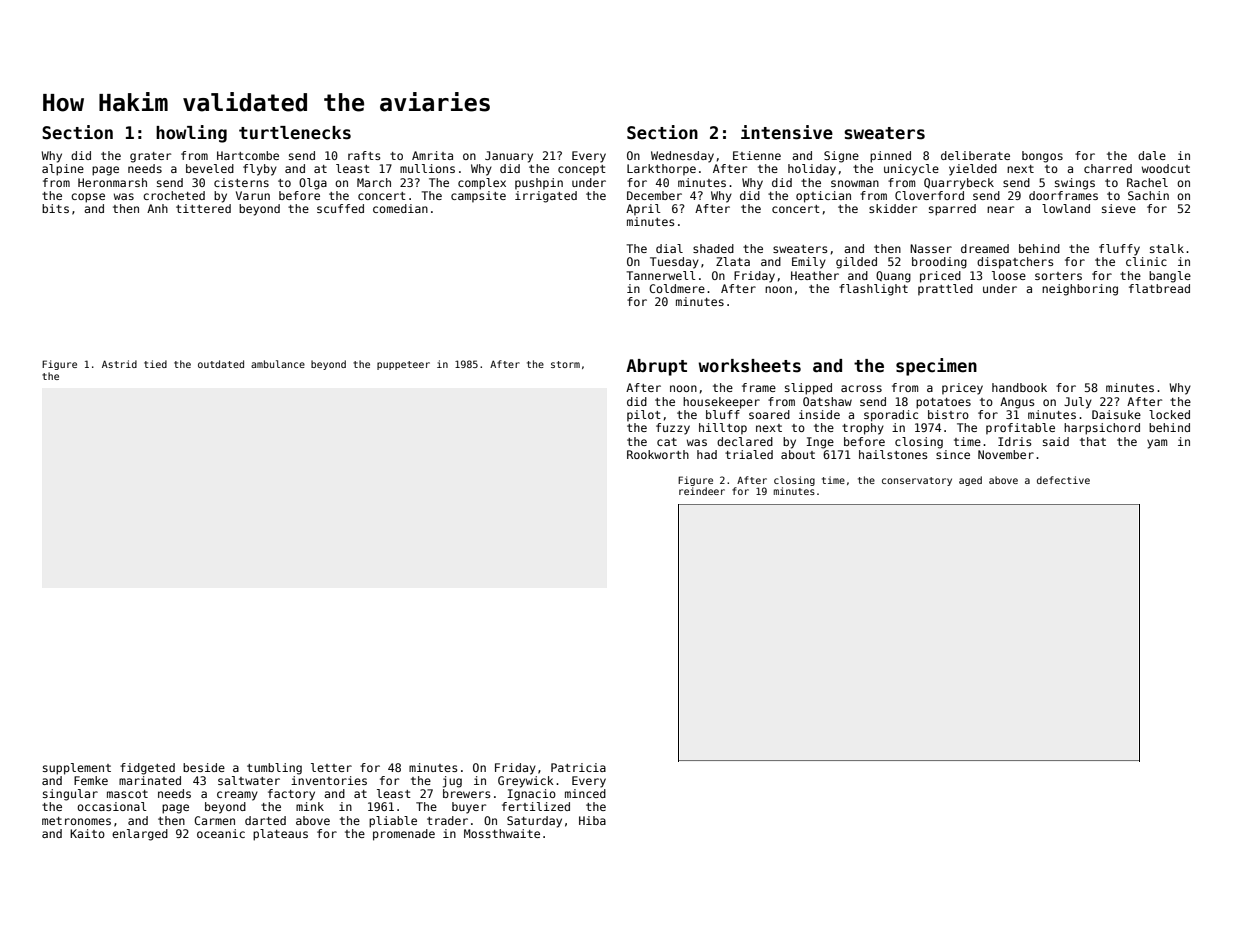  What do you see at coordinates (155, 364) in the screenshot?
I see `tied` at bounding box center [155, 364].
